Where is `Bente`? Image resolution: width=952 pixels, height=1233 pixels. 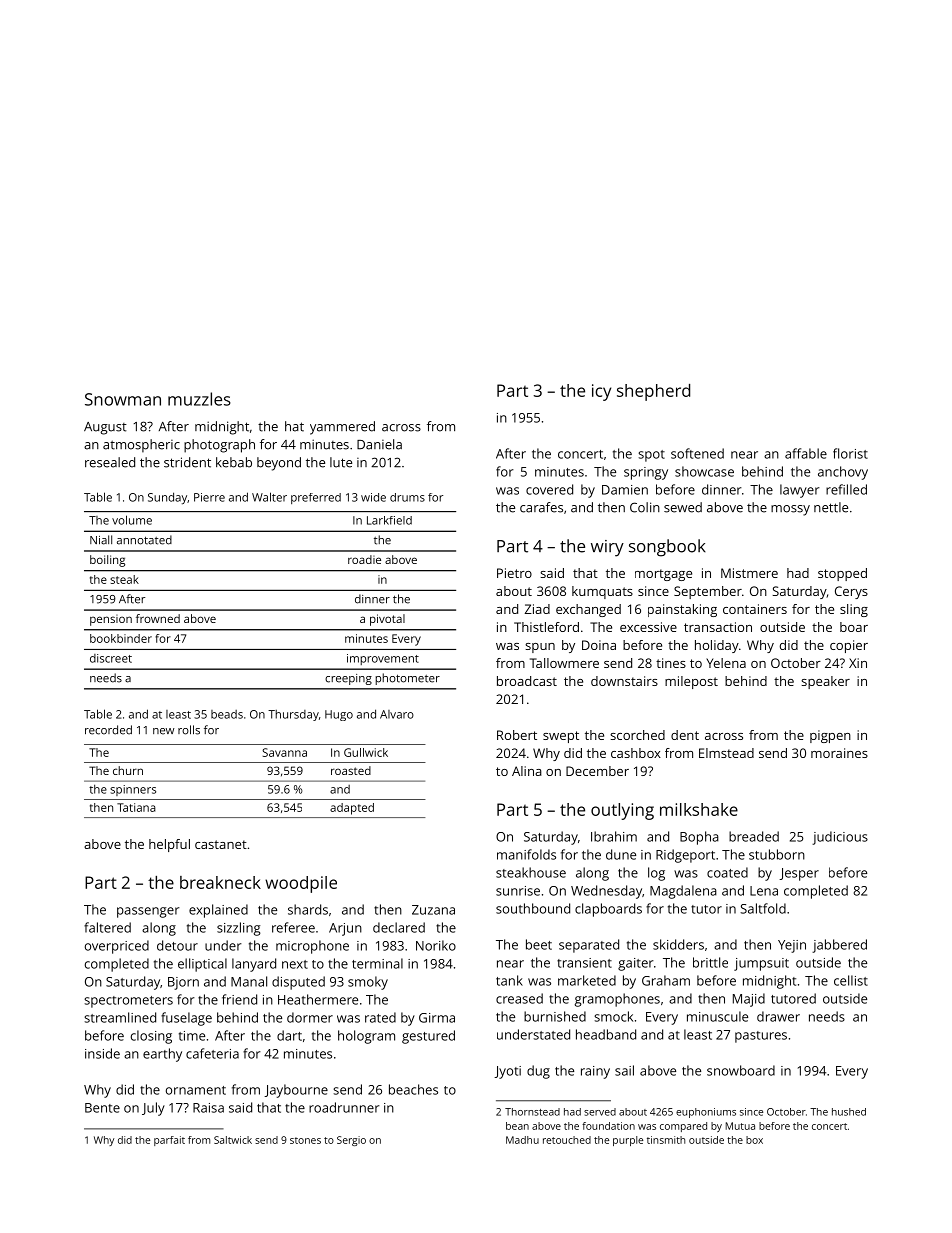
Bente is located at coordinates (102, 1108).
